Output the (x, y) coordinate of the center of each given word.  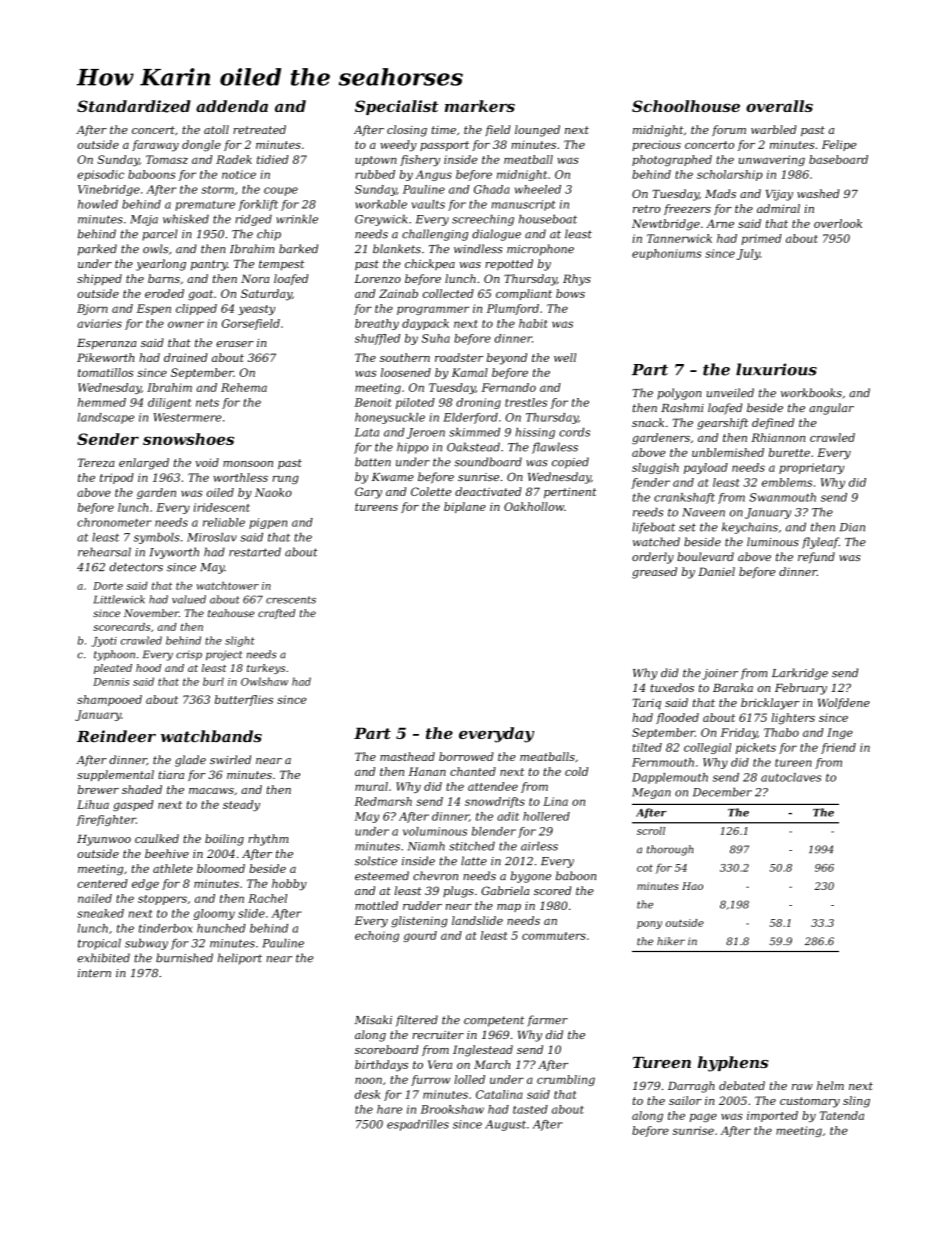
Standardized (134, 106)
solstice (376, 861)
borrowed (466, 756)
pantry (209, 265)
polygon (679, 394)
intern (94, 973)
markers (480, 106)
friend (838, 748)
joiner (720, 674)
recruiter (438, 1035)
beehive (167, 853)
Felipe (839, 145)
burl (213, 681)
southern (405, 357)
